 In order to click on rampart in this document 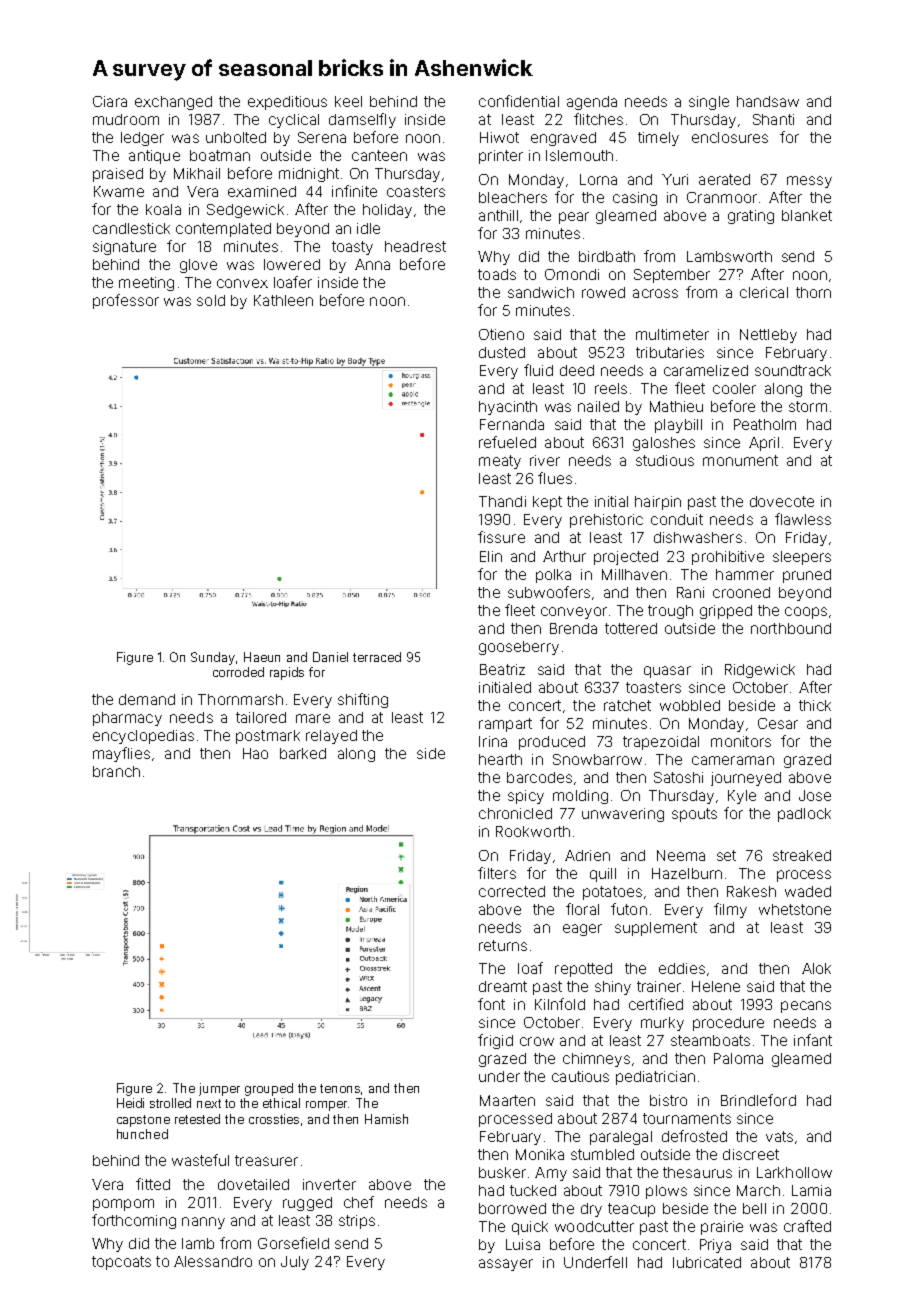, I will do `click(505, 725)`.
